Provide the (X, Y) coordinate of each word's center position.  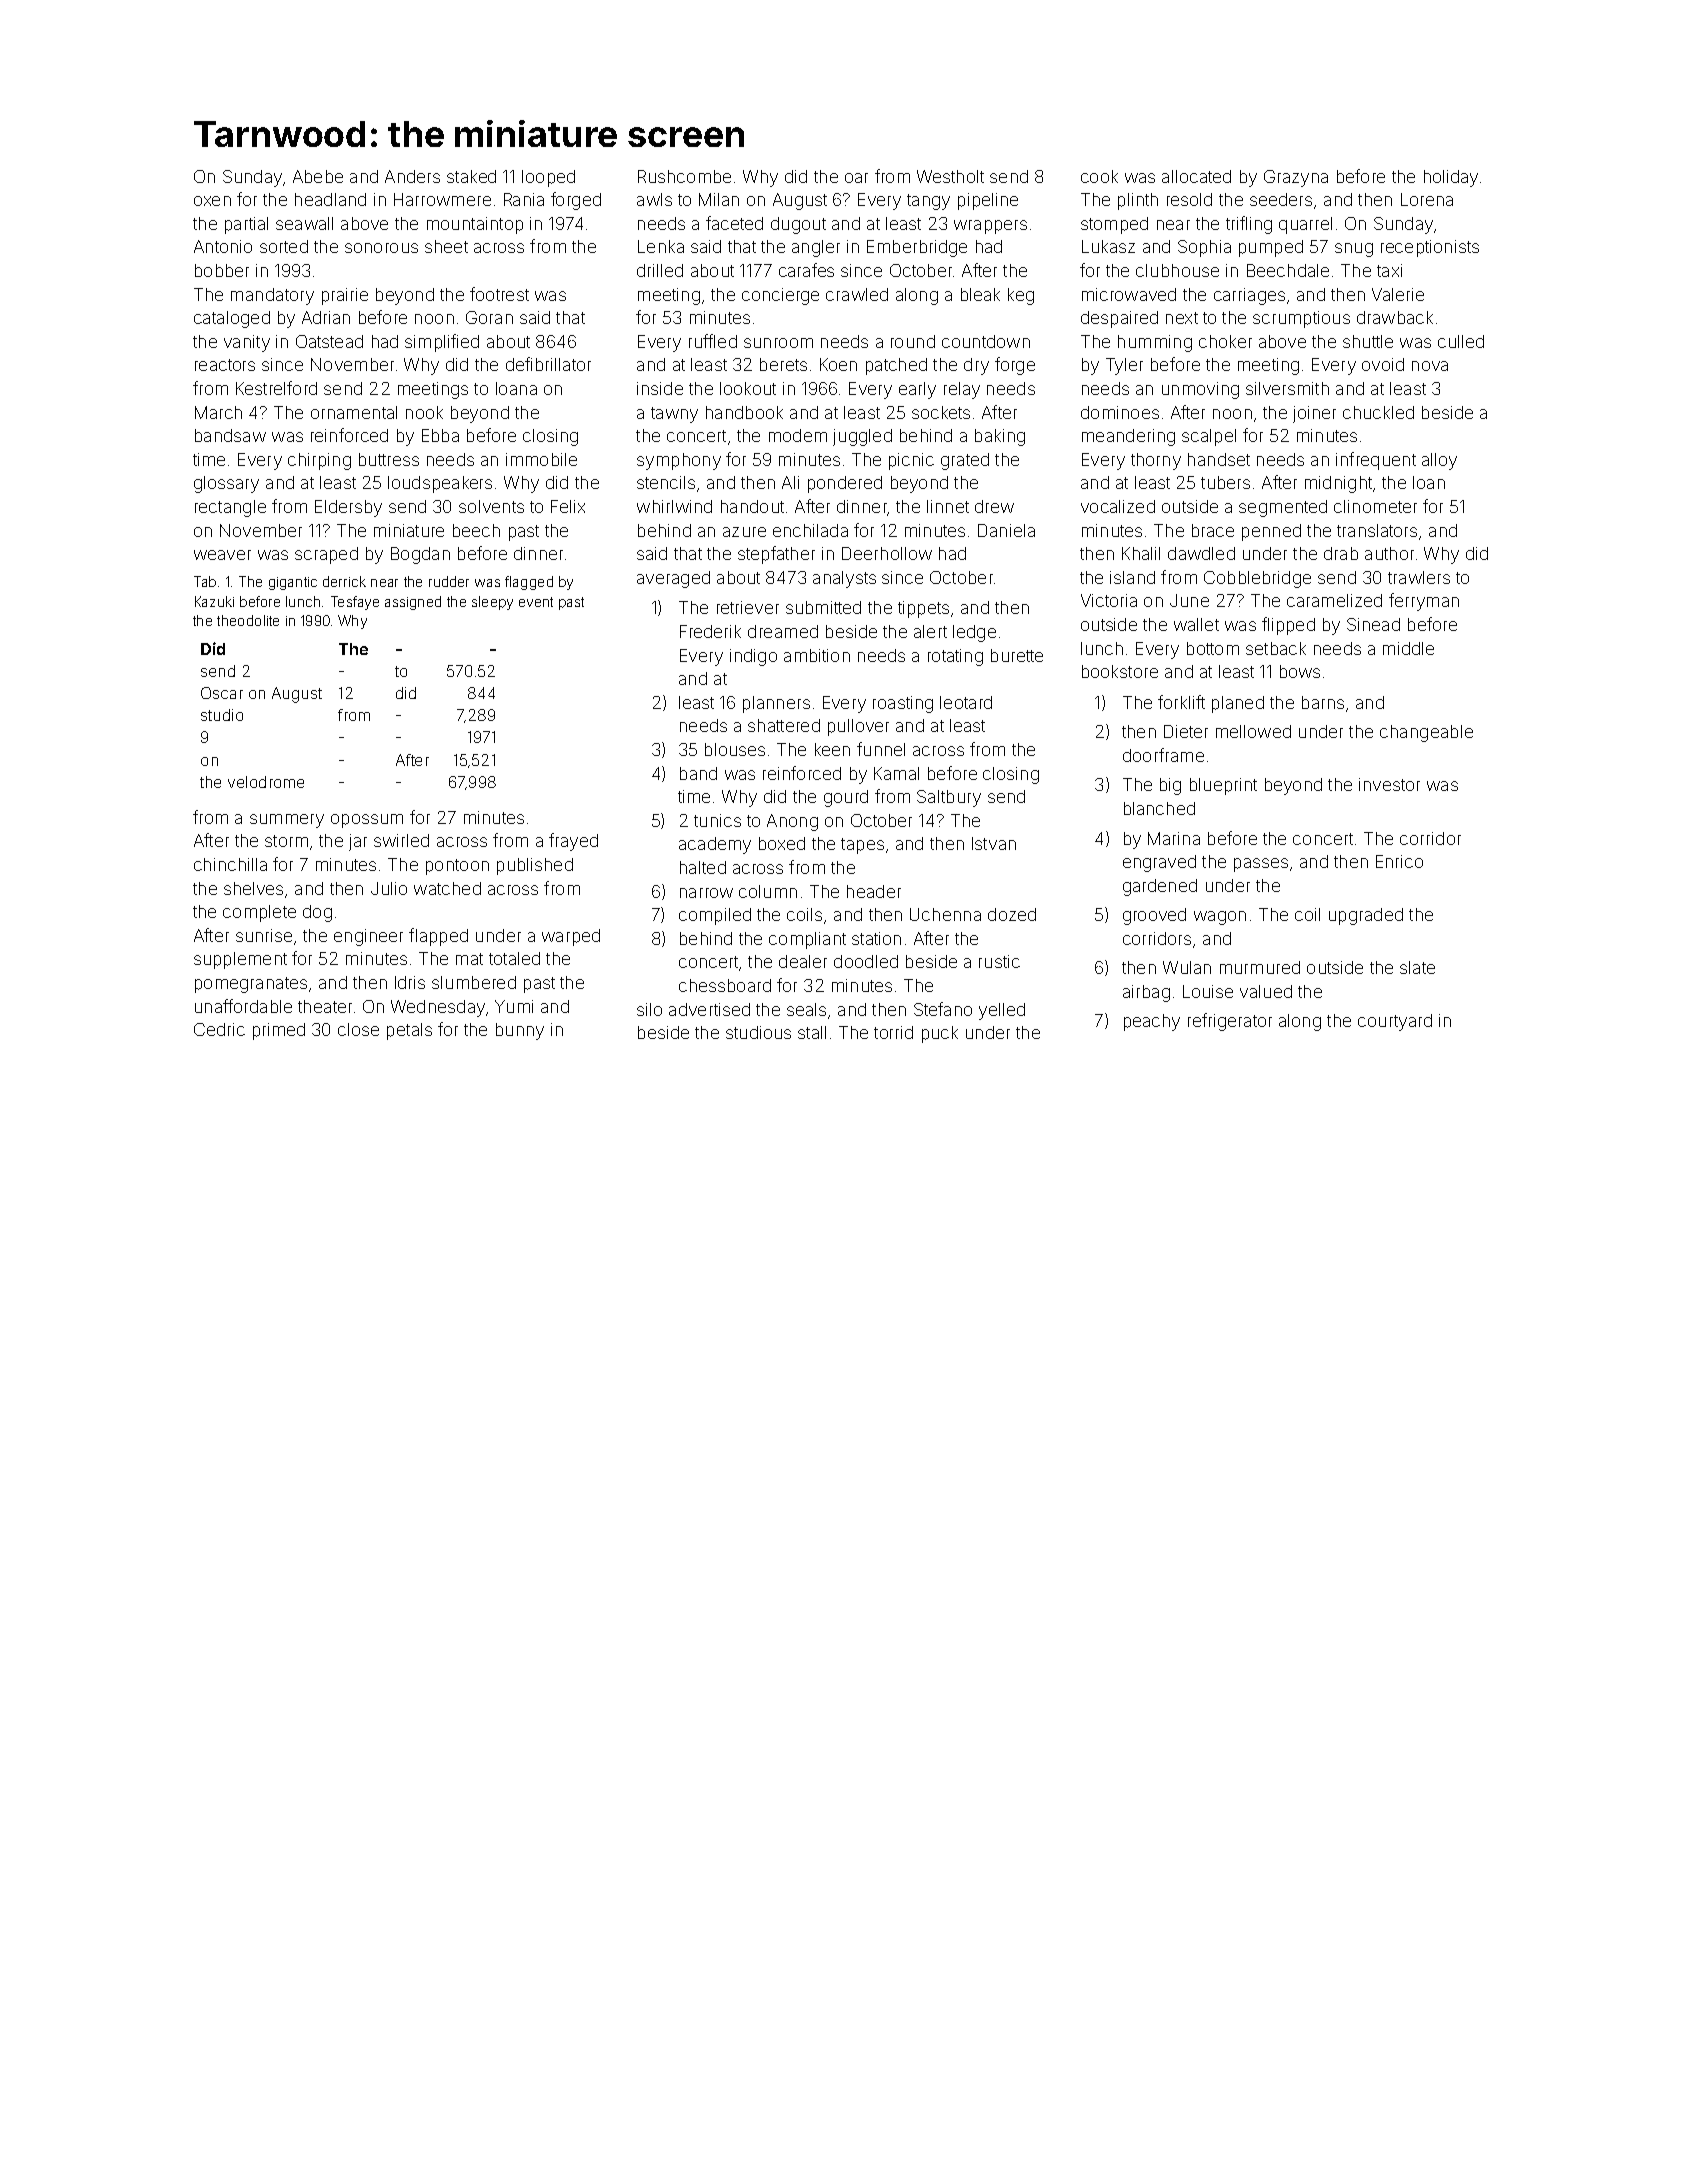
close (358, 1029)
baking (1000, 437)
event (536, 602)
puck (940, 1034)
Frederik (710, 631)
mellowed (1253, 731)
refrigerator (1230, 1022)
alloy (1439, 461)
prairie (345, 296)
